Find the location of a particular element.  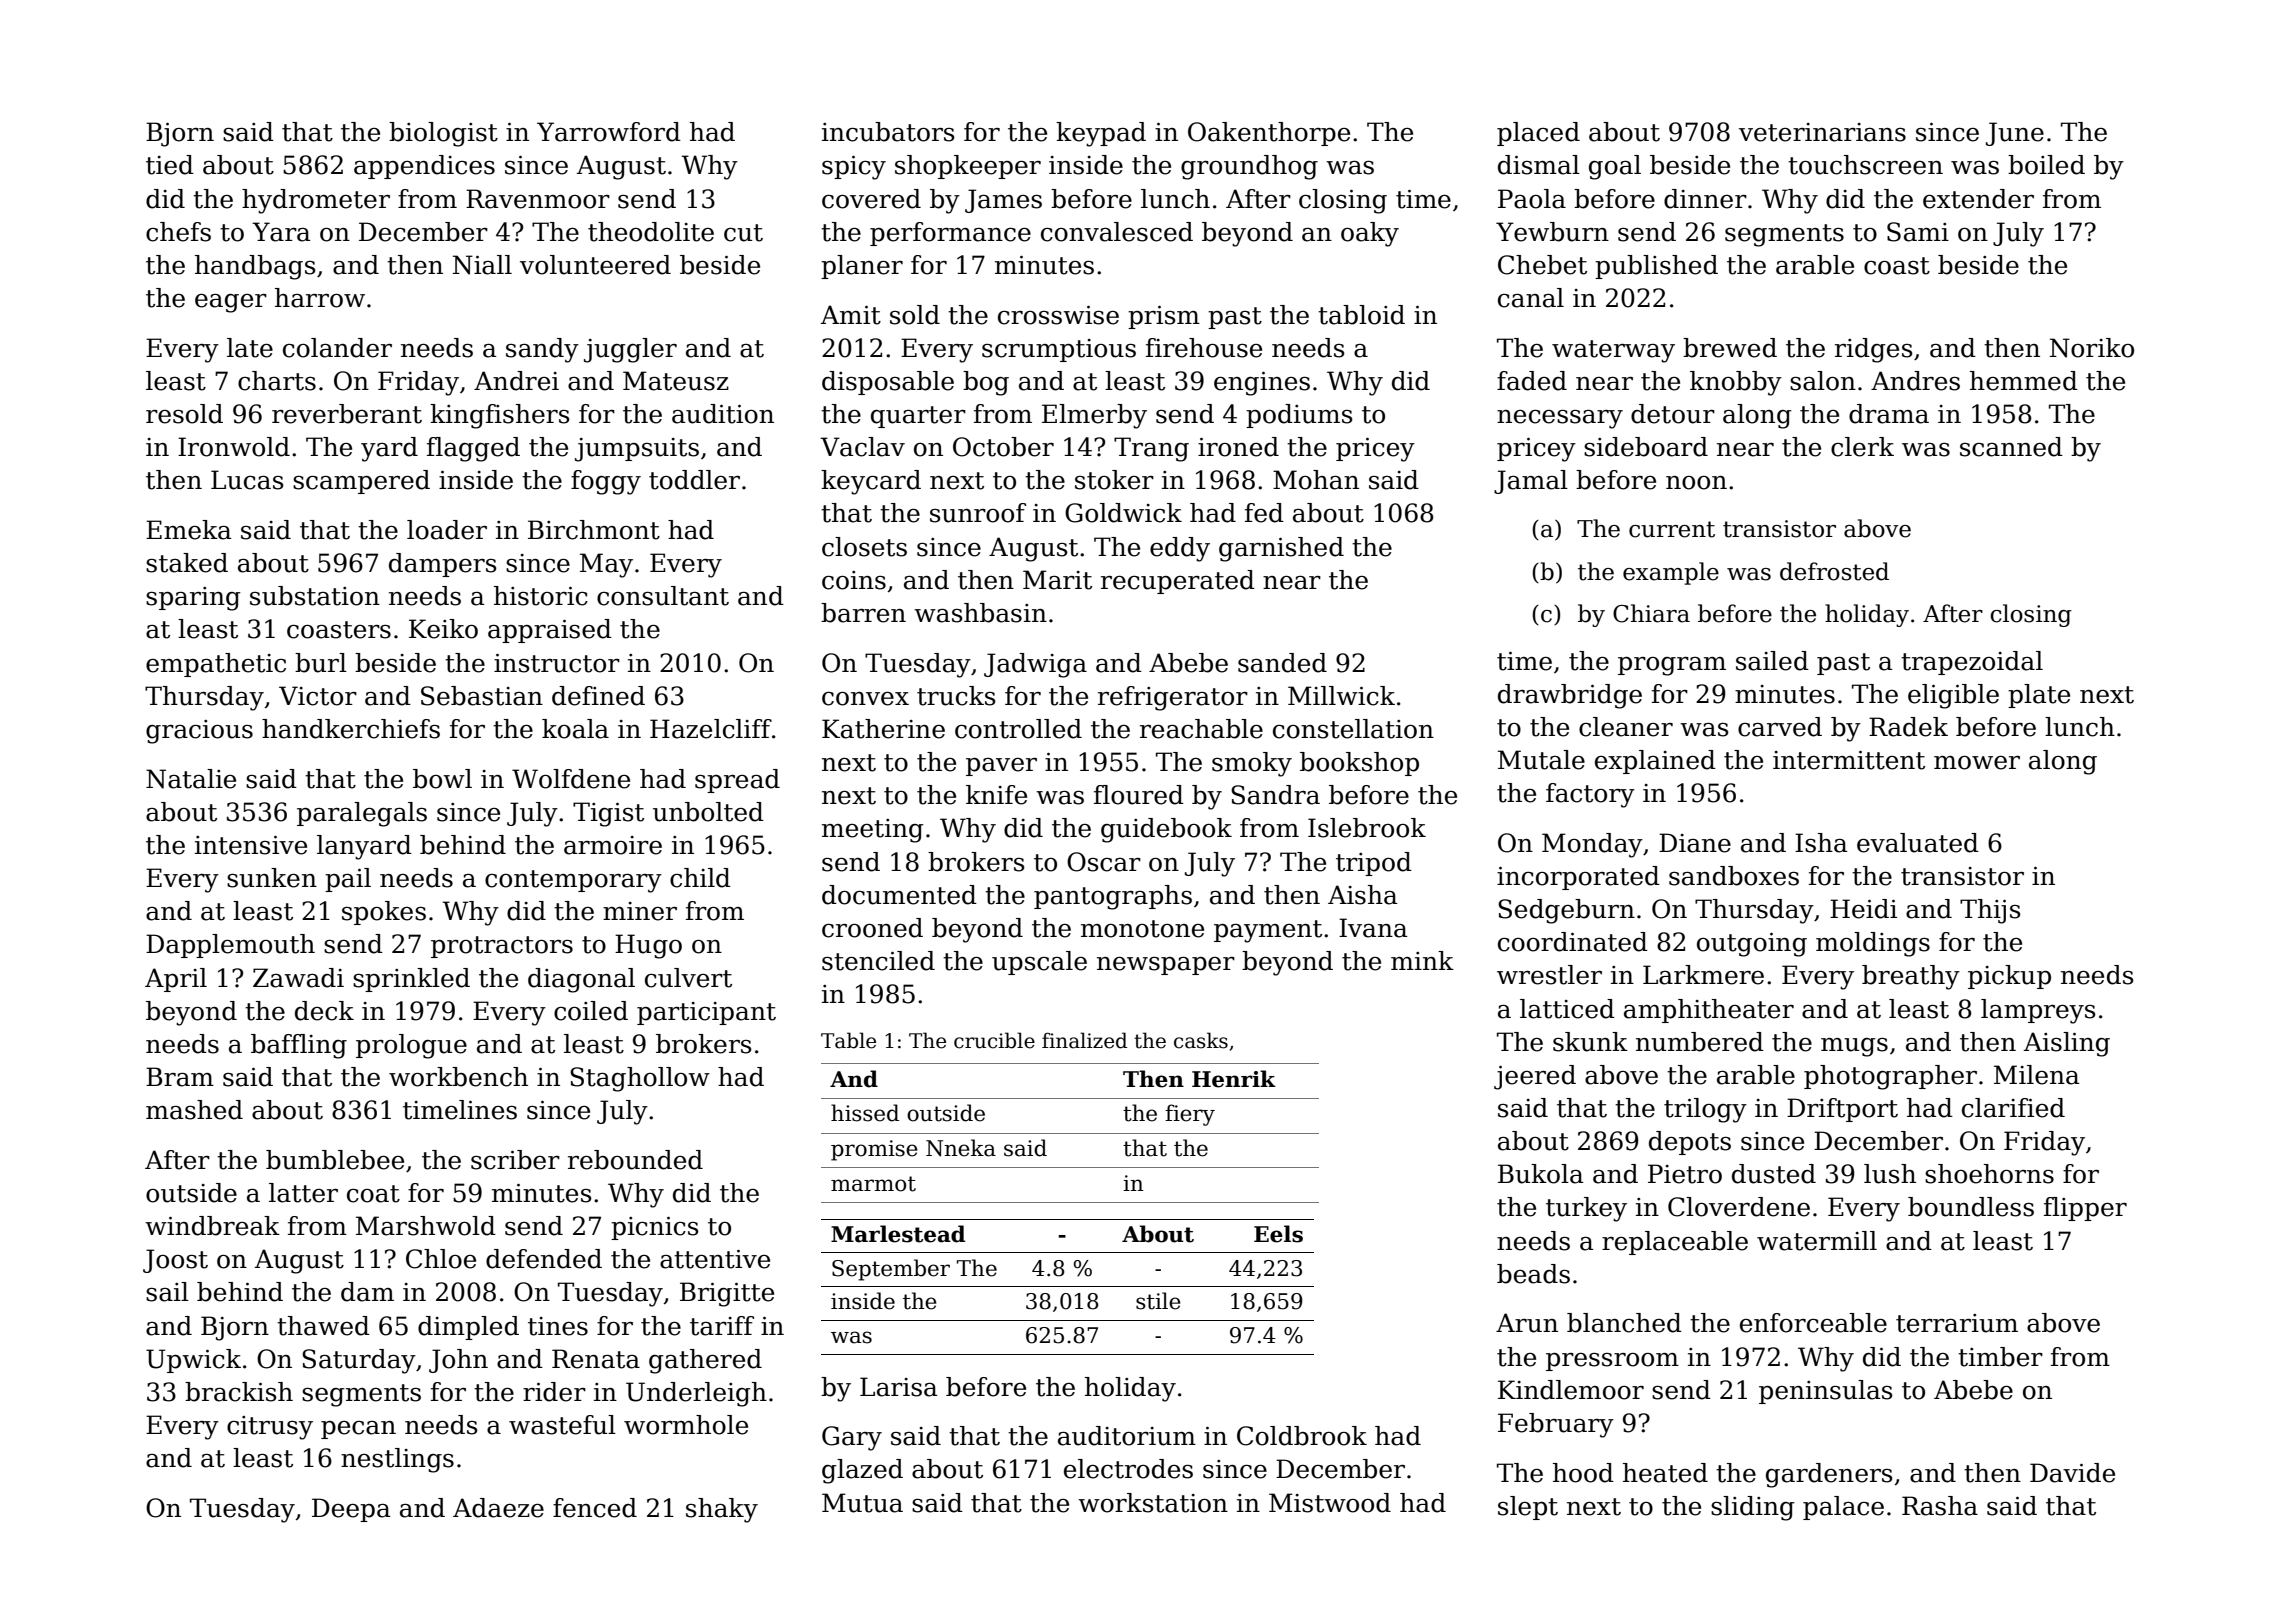

intensive is located at coordinates (251, 845).
